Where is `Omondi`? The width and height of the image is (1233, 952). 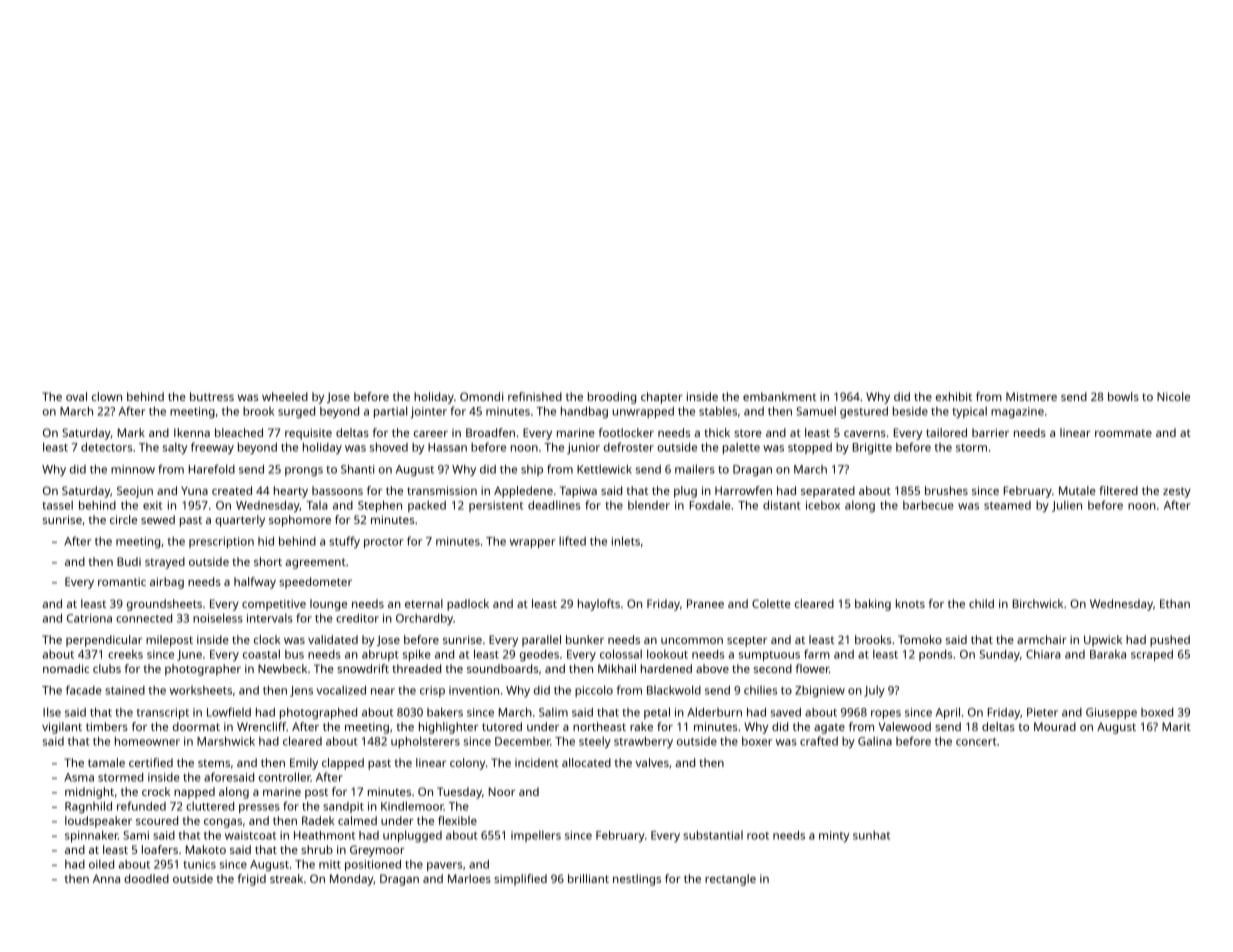 Omondi is located at coordinates (481, 396).
